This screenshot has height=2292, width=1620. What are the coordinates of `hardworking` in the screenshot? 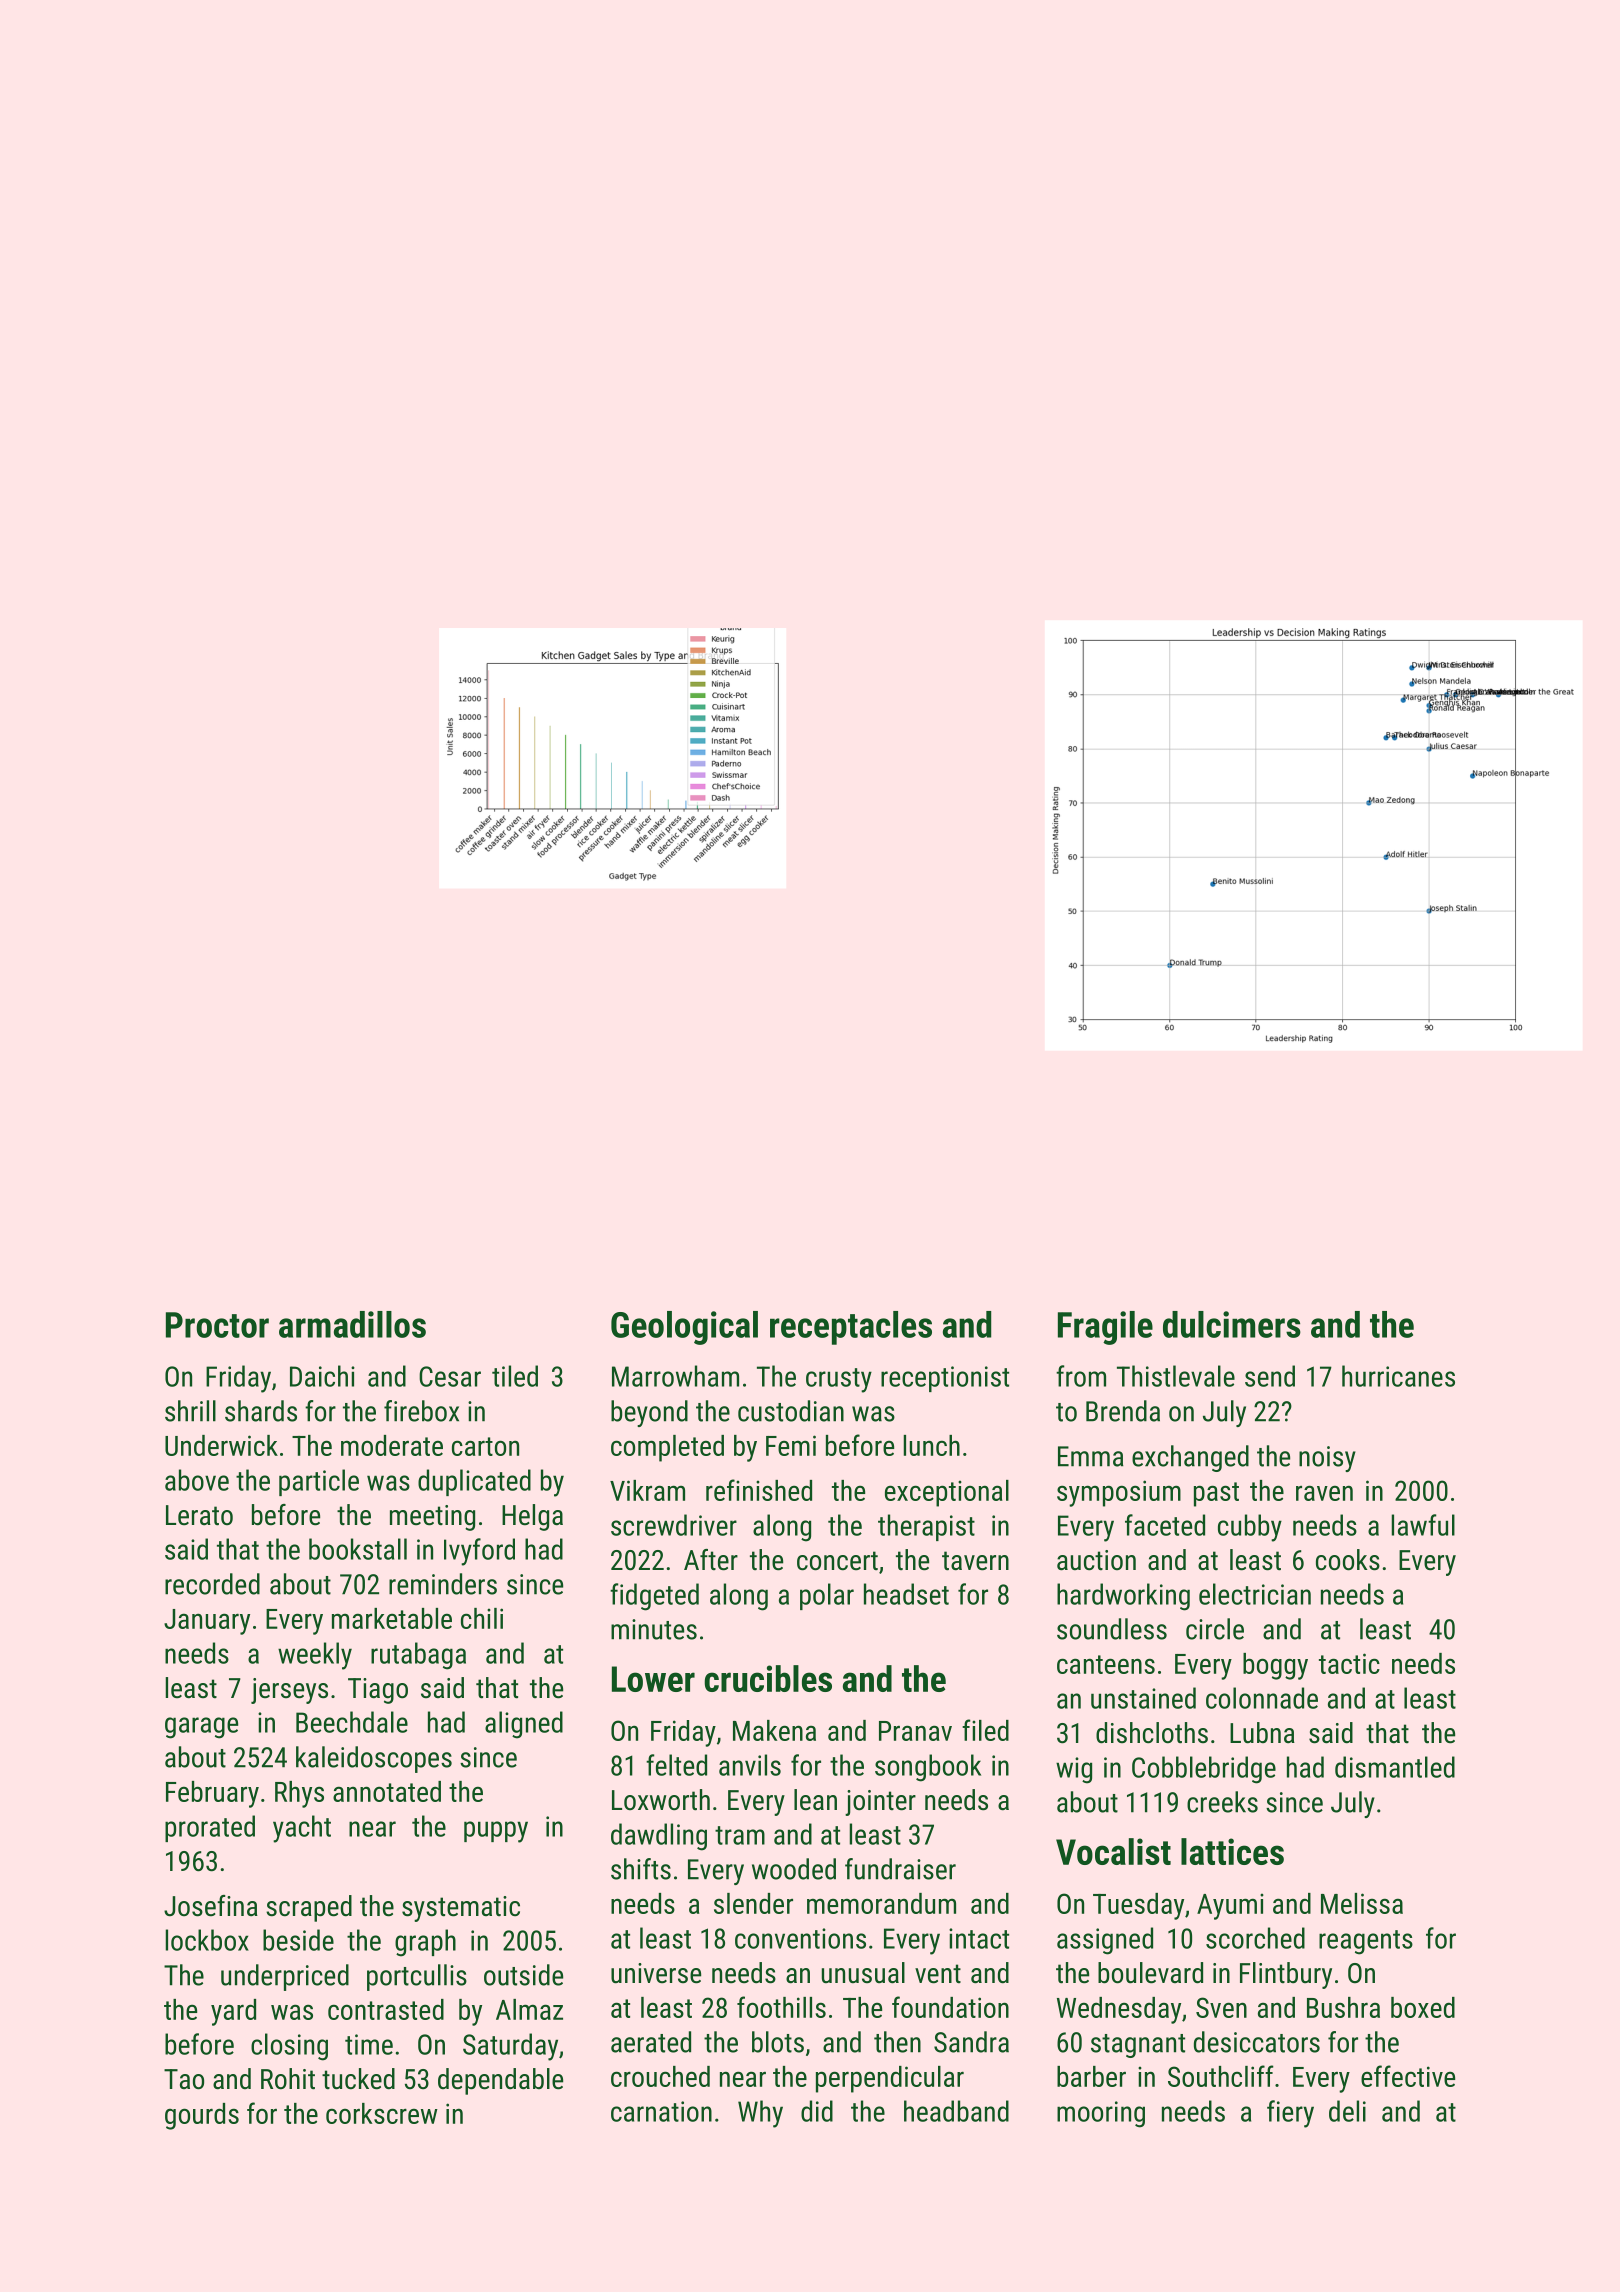 It's located at (1123, 1597).
